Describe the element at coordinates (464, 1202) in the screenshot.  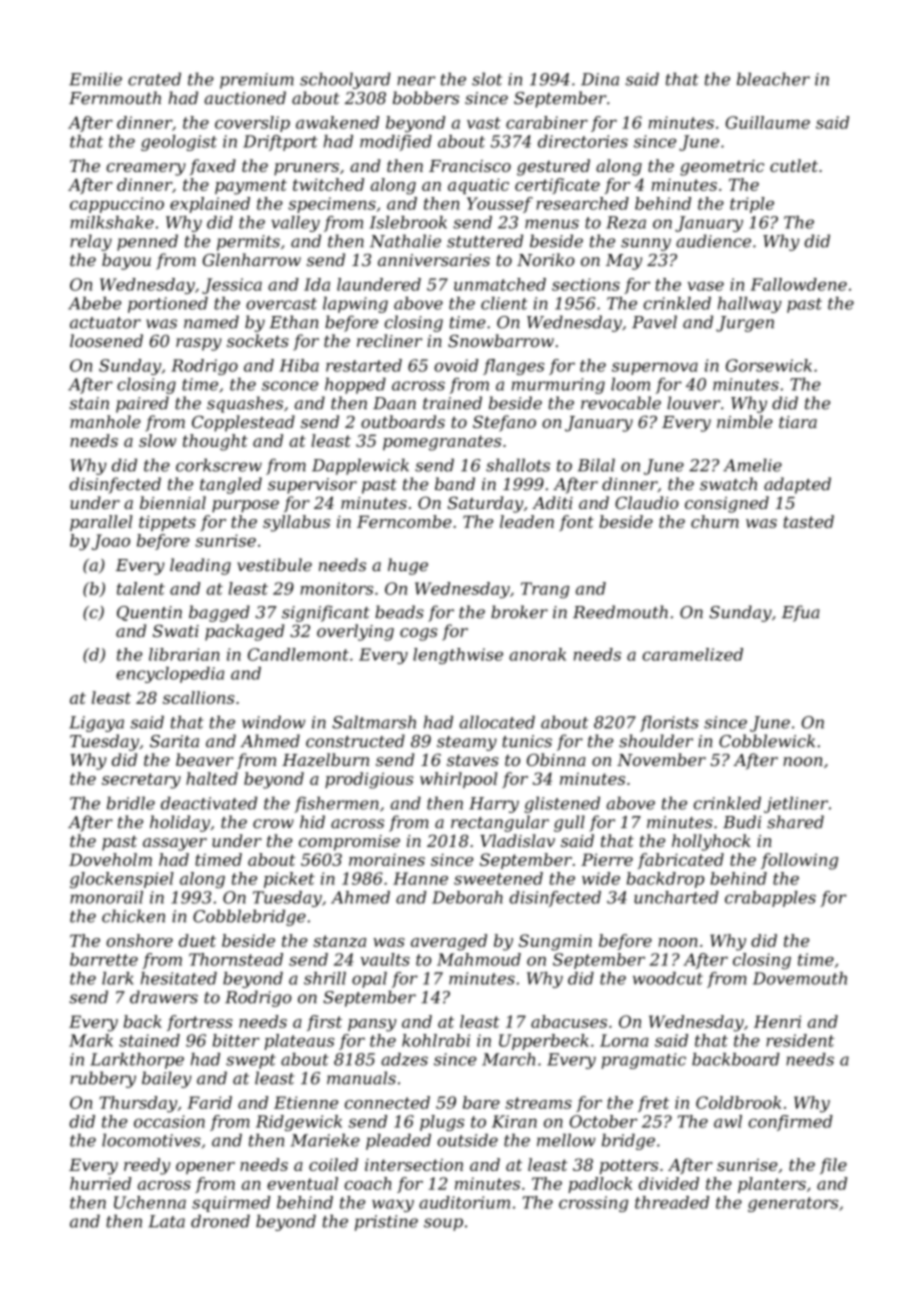
I see `auditorium` at that location.
